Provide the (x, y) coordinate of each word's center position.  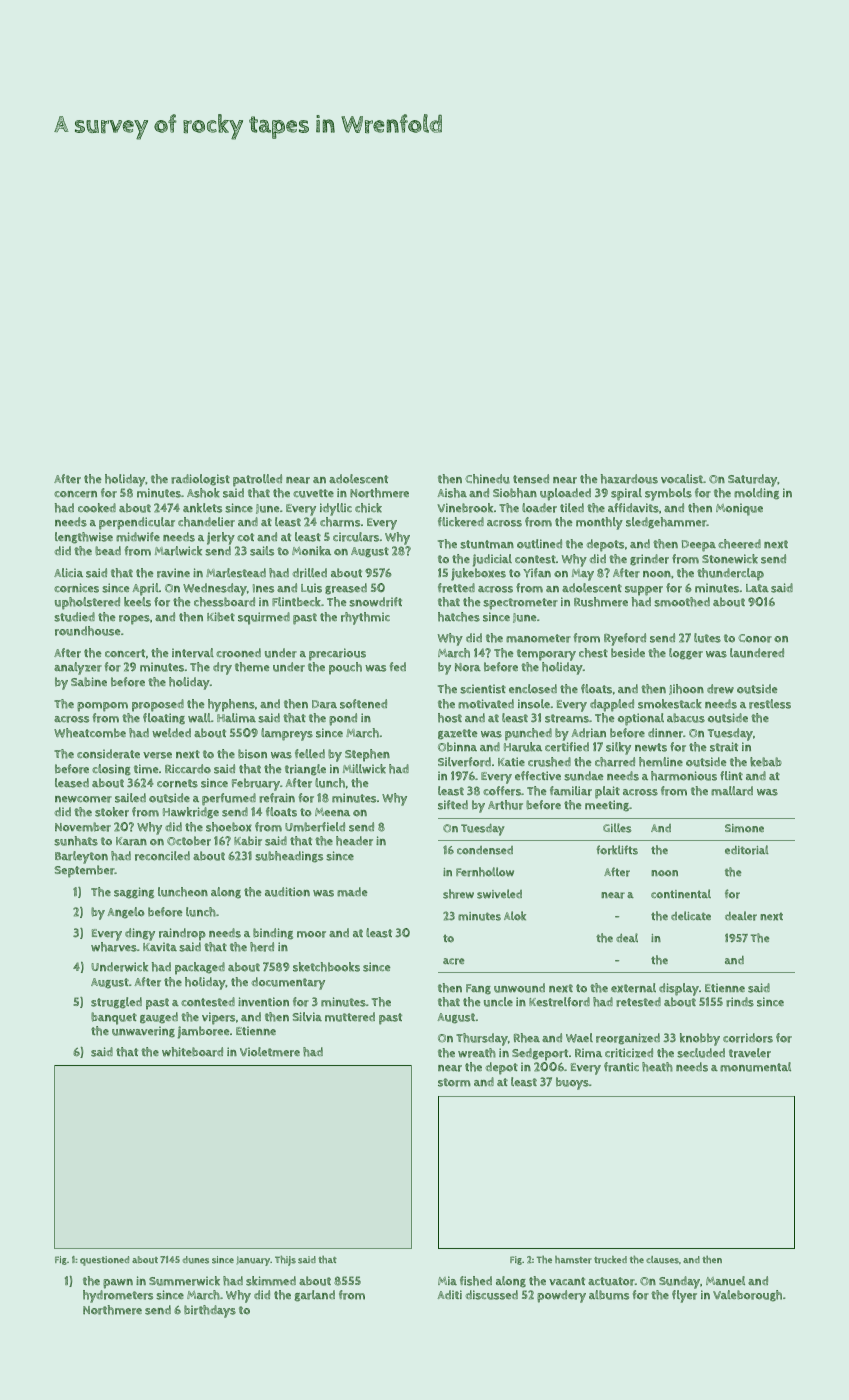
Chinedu (487, 479)
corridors (748, 1038)
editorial (746, 850)
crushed (549, 762)
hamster (573, 1260)
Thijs (285, 1261)
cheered (739, 544)
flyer (684, 1296)
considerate (108, 754)
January (254, 1261)
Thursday (482, 1039)
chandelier (206, 522)
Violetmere (270, 1052)
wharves (114, 947)
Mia (447, 1280)
